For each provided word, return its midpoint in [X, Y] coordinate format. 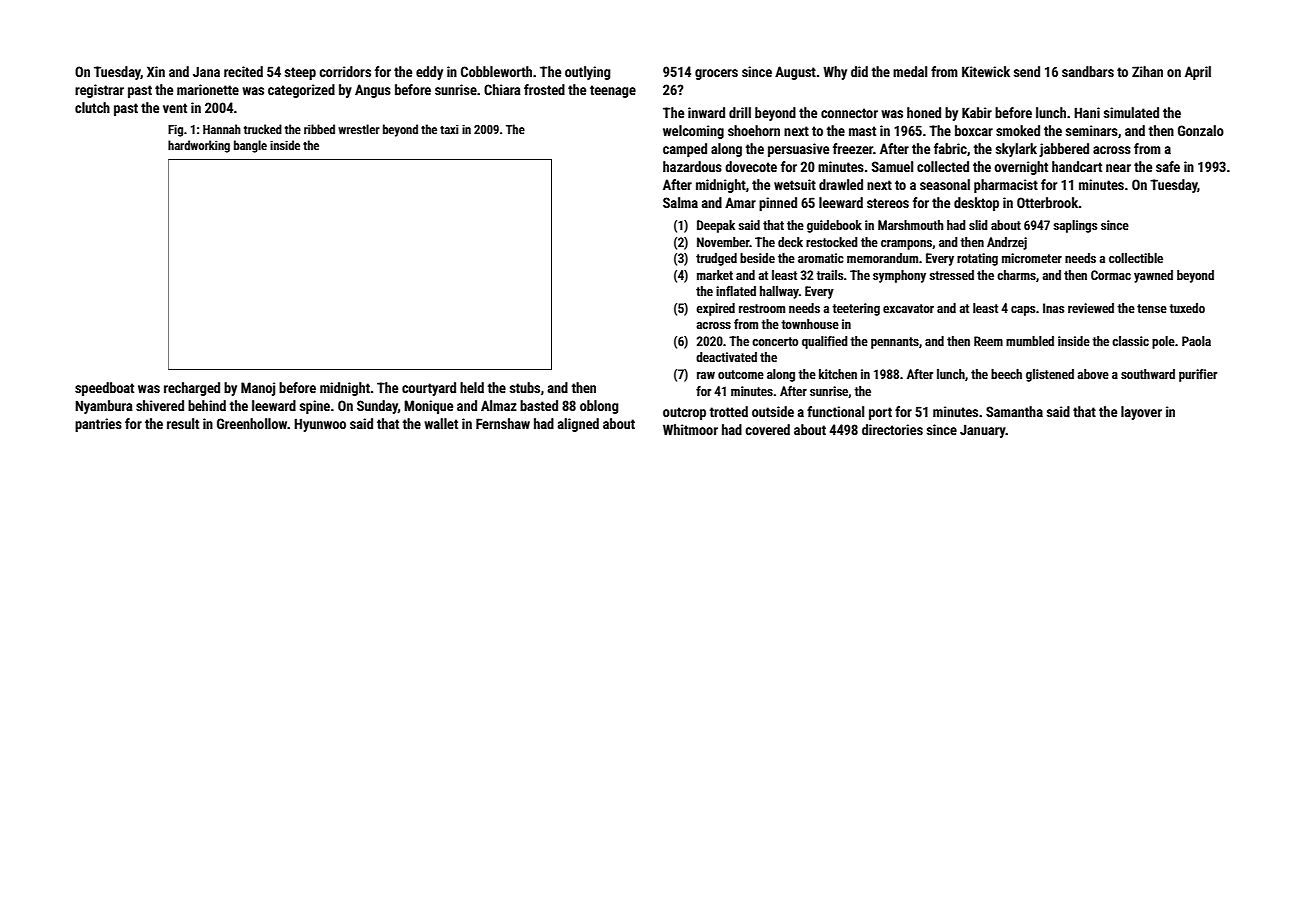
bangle [250, 146]
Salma [680, 202]
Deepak [716, 226]
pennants [895, 343]
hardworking [199, 146]
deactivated [726, 357]
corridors [345, 71]
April [1198, 73]
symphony [899, 276]
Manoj [258, 389]
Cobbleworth [496, 71]
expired [715, 309]
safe [1168, 166]
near [1118, 168]
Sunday [377, 407]
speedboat [104, 389]
